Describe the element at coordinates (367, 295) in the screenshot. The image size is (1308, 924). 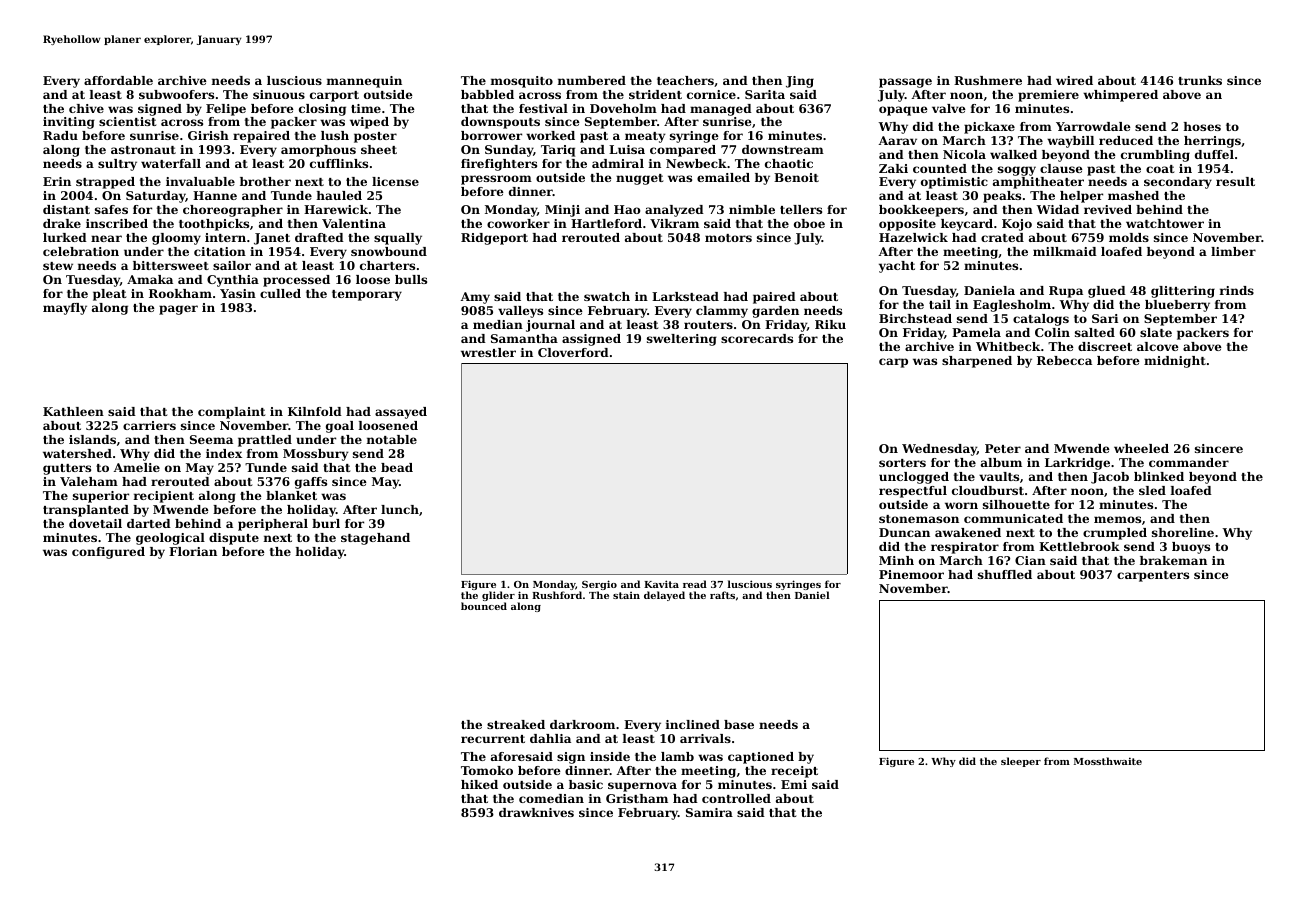
I see `temporary` at that location.
